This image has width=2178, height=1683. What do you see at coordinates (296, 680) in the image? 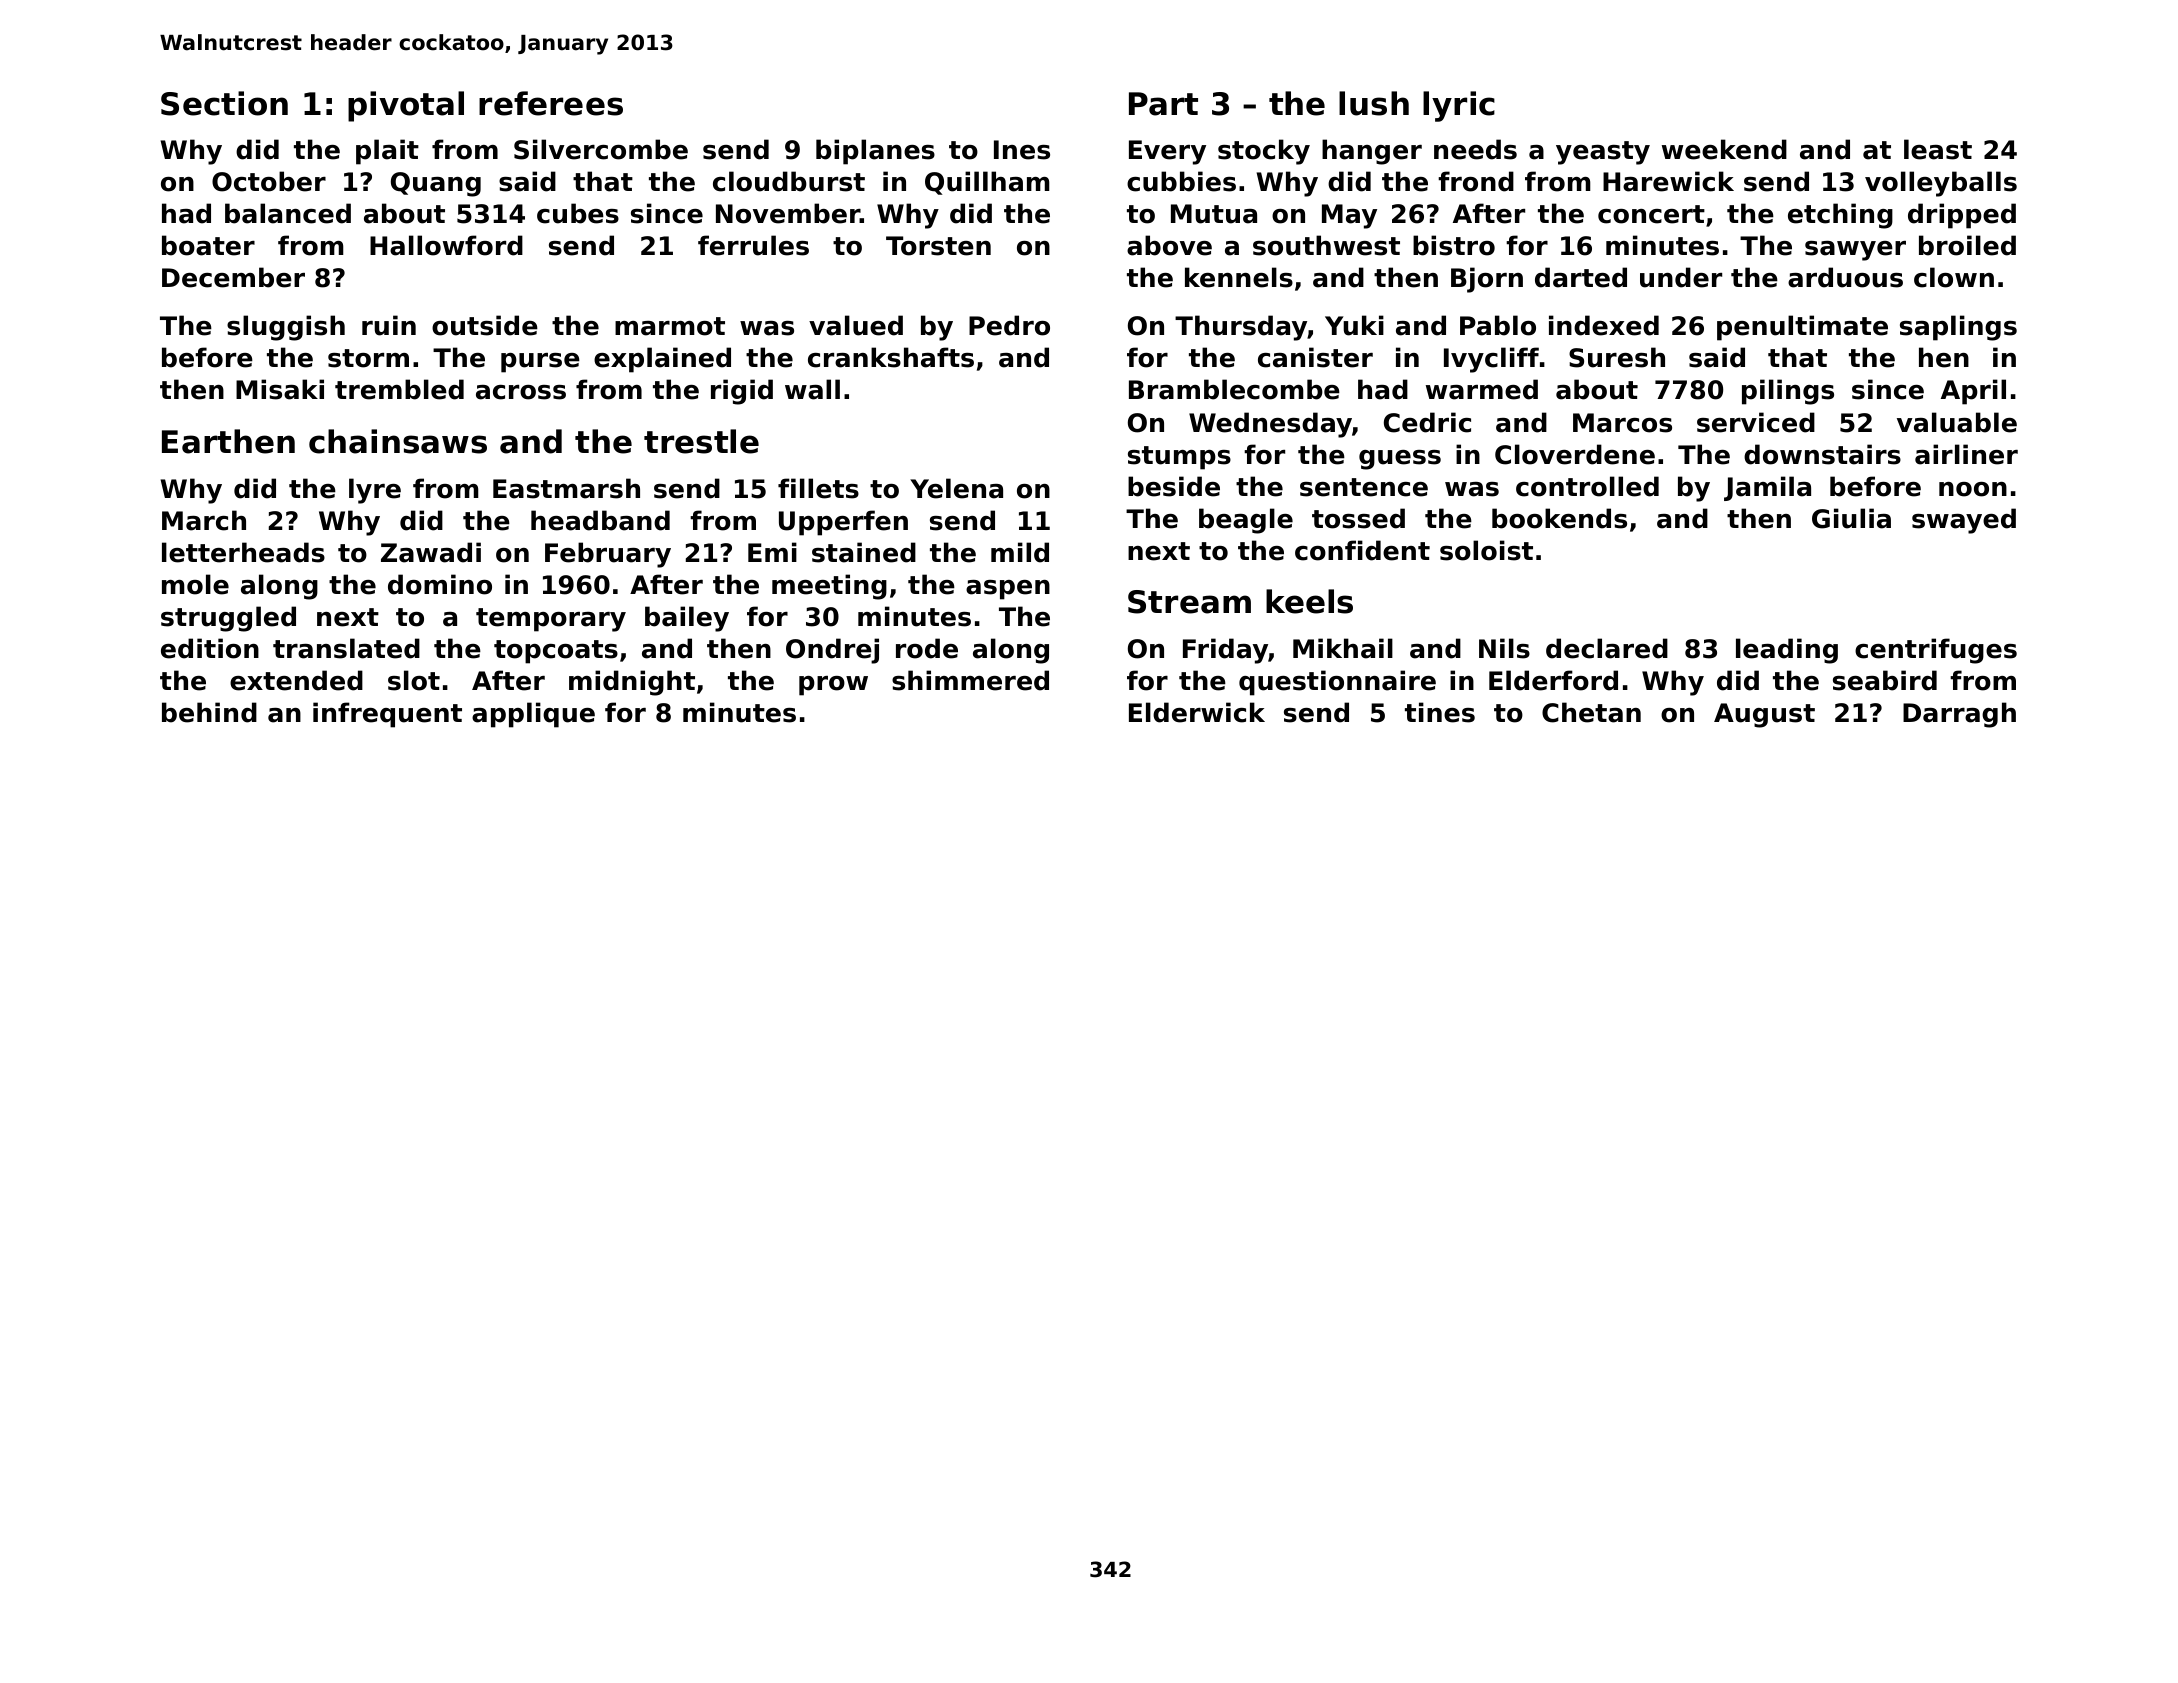
I see `extended` at bounding box center [296, 680].
